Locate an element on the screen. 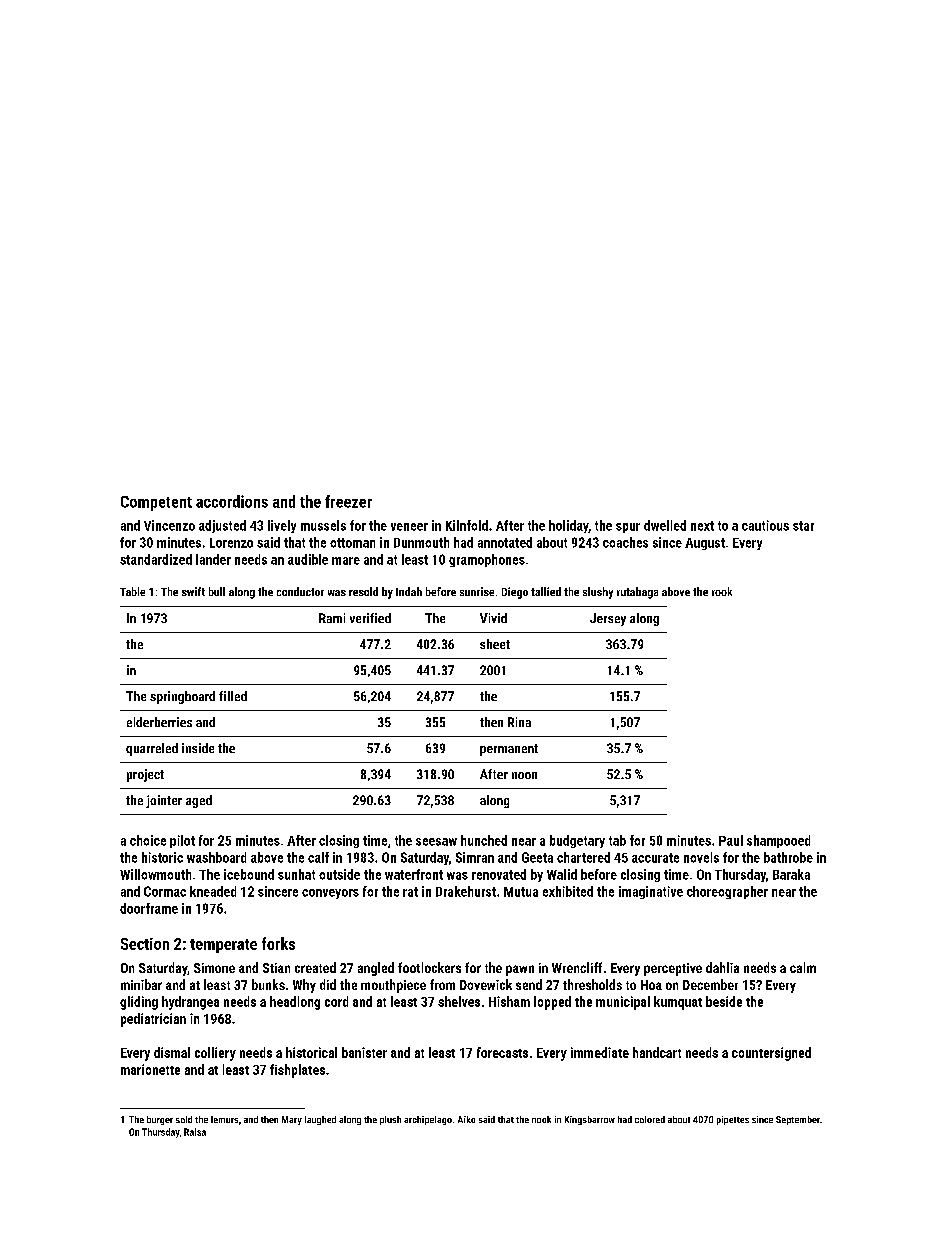 This screenshot has width=952, height=1233. archipelago is located at coordinates (428, 1120).
